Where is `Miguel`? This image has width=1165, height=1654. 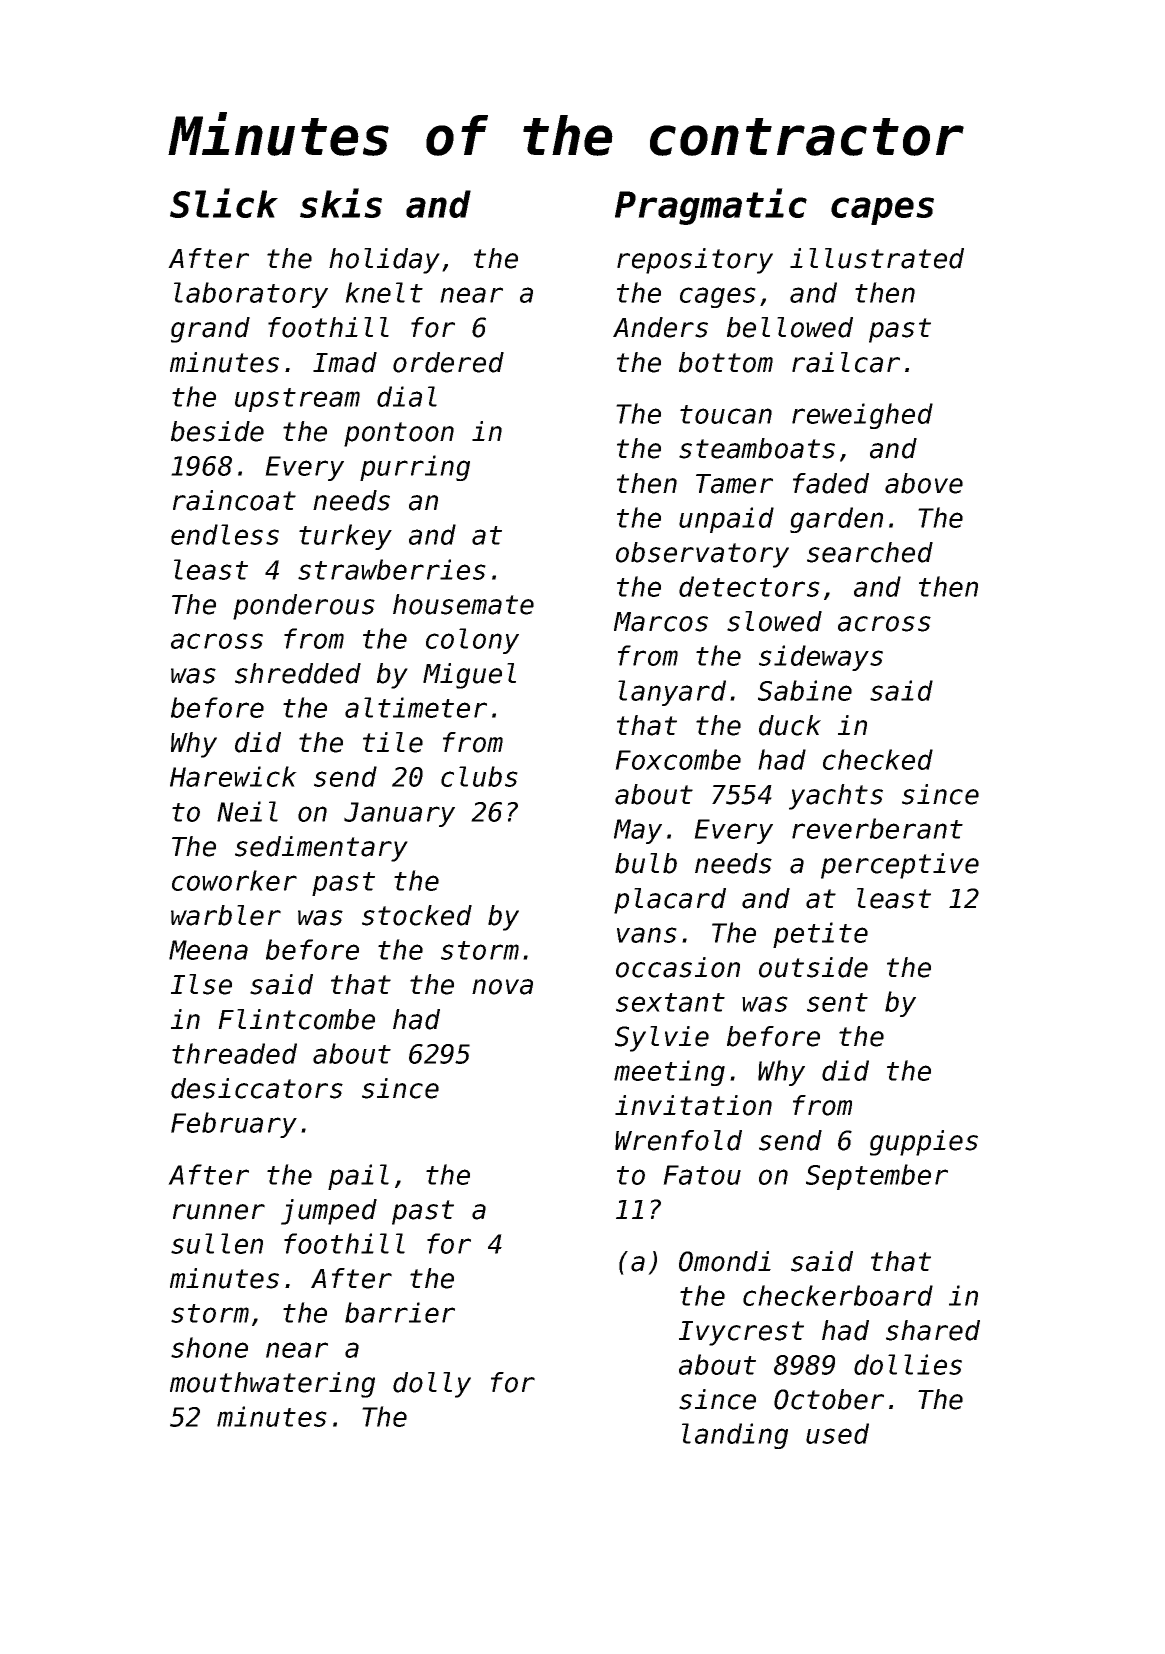
Miguel is located at coordinates (469, 676).
